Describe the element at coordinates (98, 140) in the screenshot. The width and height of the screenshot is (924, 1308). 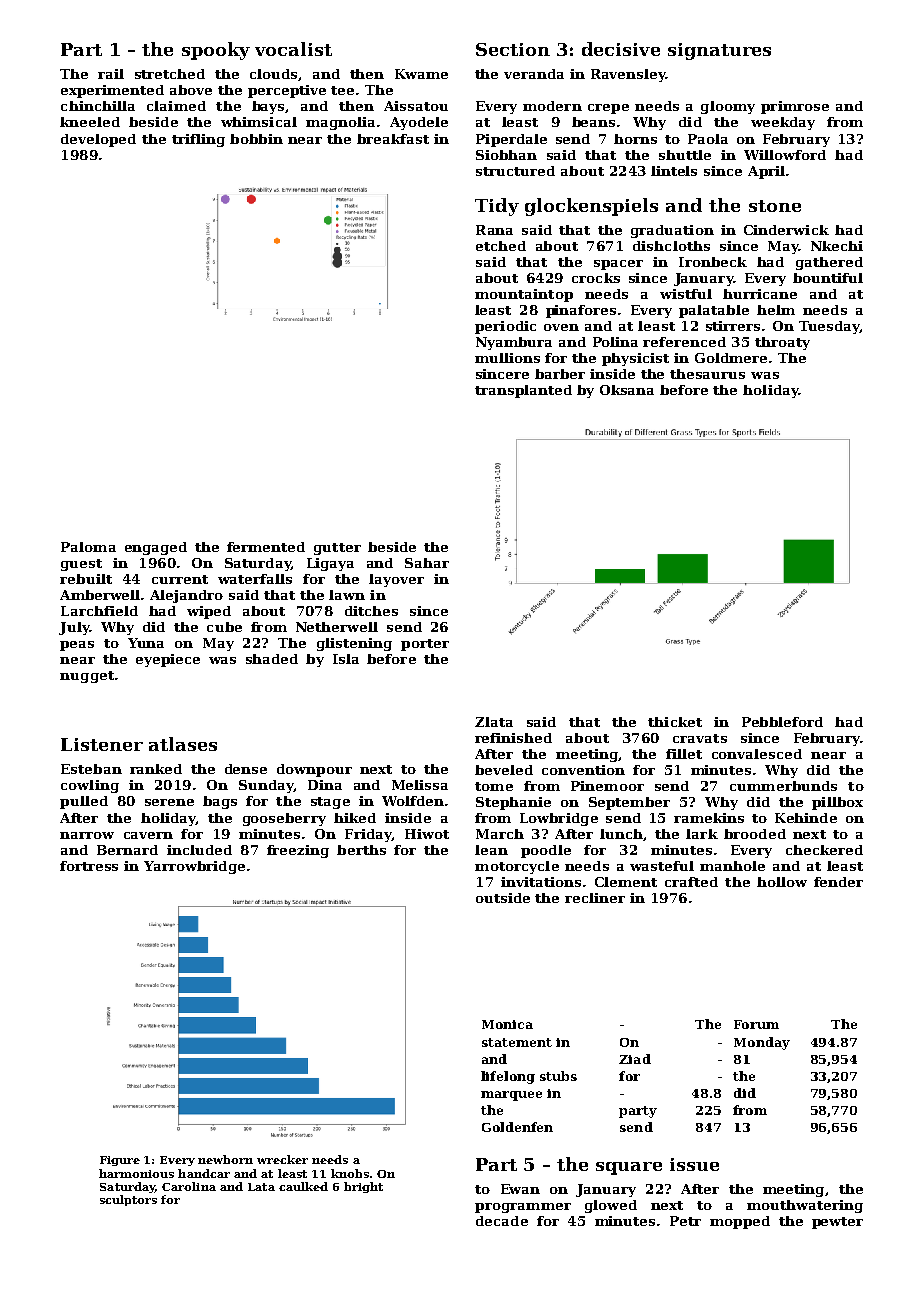
I see `developed` at that location.
